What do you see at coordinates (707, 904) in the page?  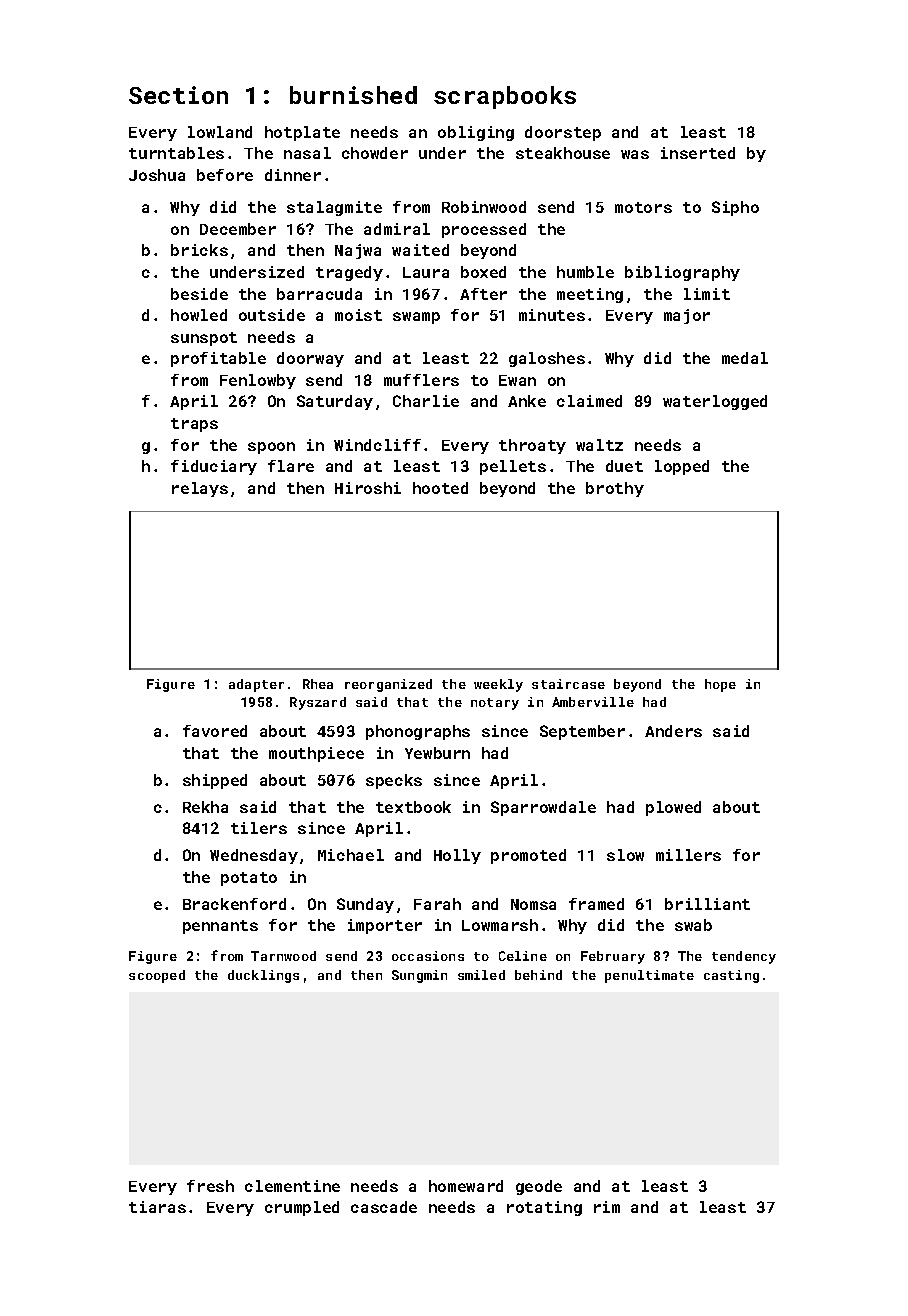 I see `brilliant` at bounding box center [707, 904].
